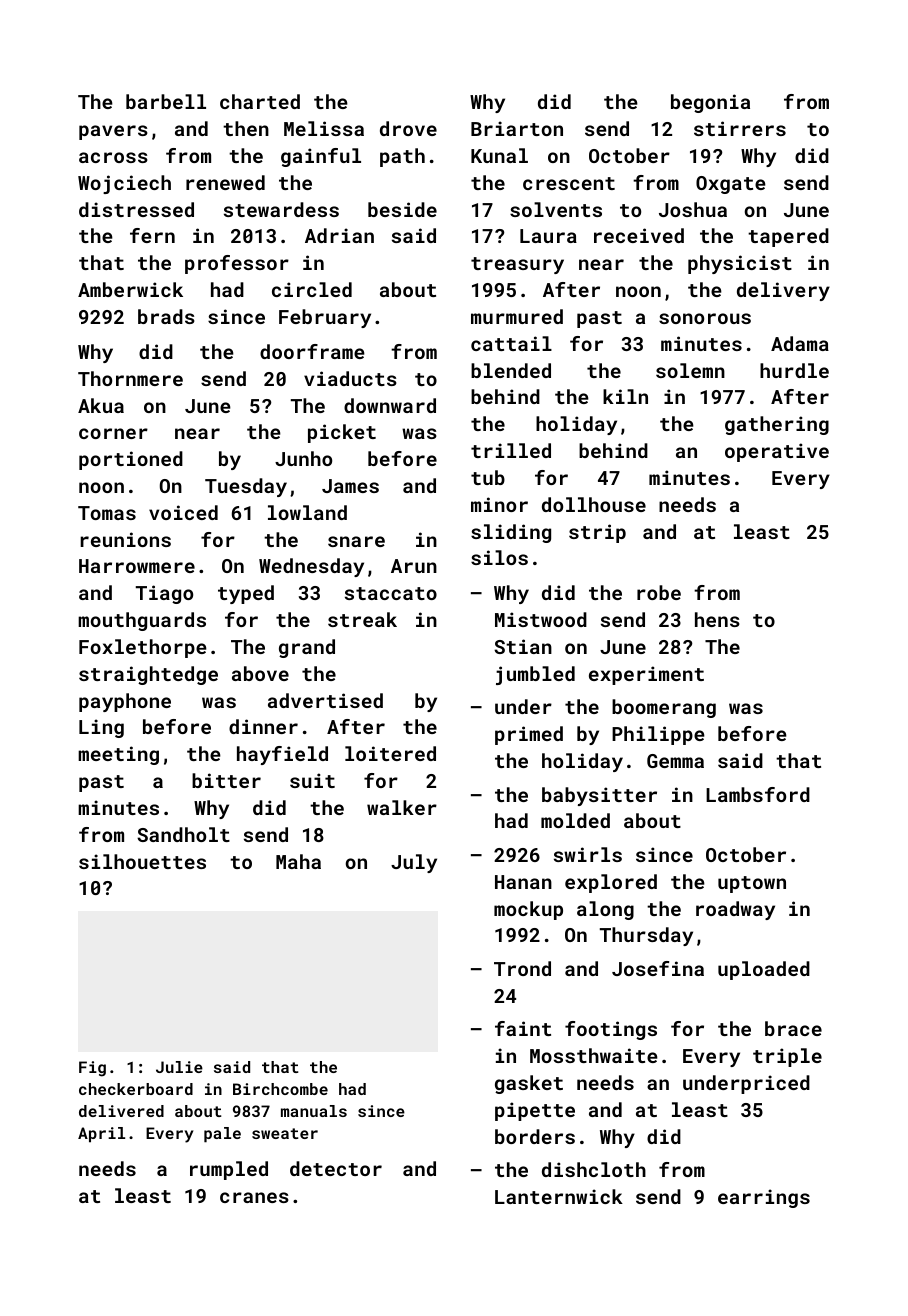 The width and height of the page is (908, 1316). I want to click on James, so click(350, 486).
